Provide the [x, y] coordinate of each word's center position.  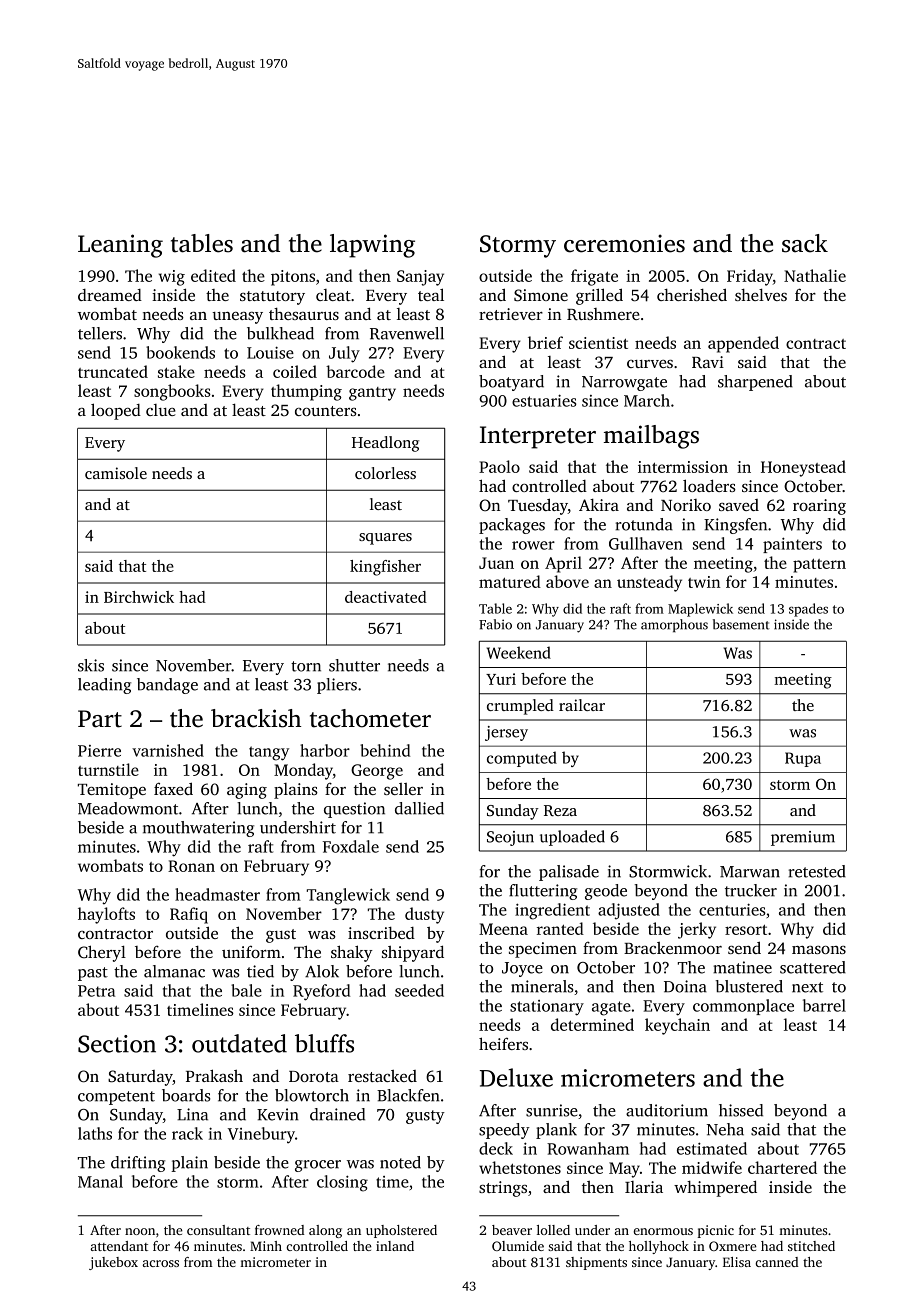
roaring [819, 507]
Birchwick [139, 597]
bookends [180, 352]
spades [808, 610]
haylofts [106, 915]
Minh [266, 1246]
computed [522, 759]
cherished [692, 294]
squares [385, 539]
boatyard [511, 383]
